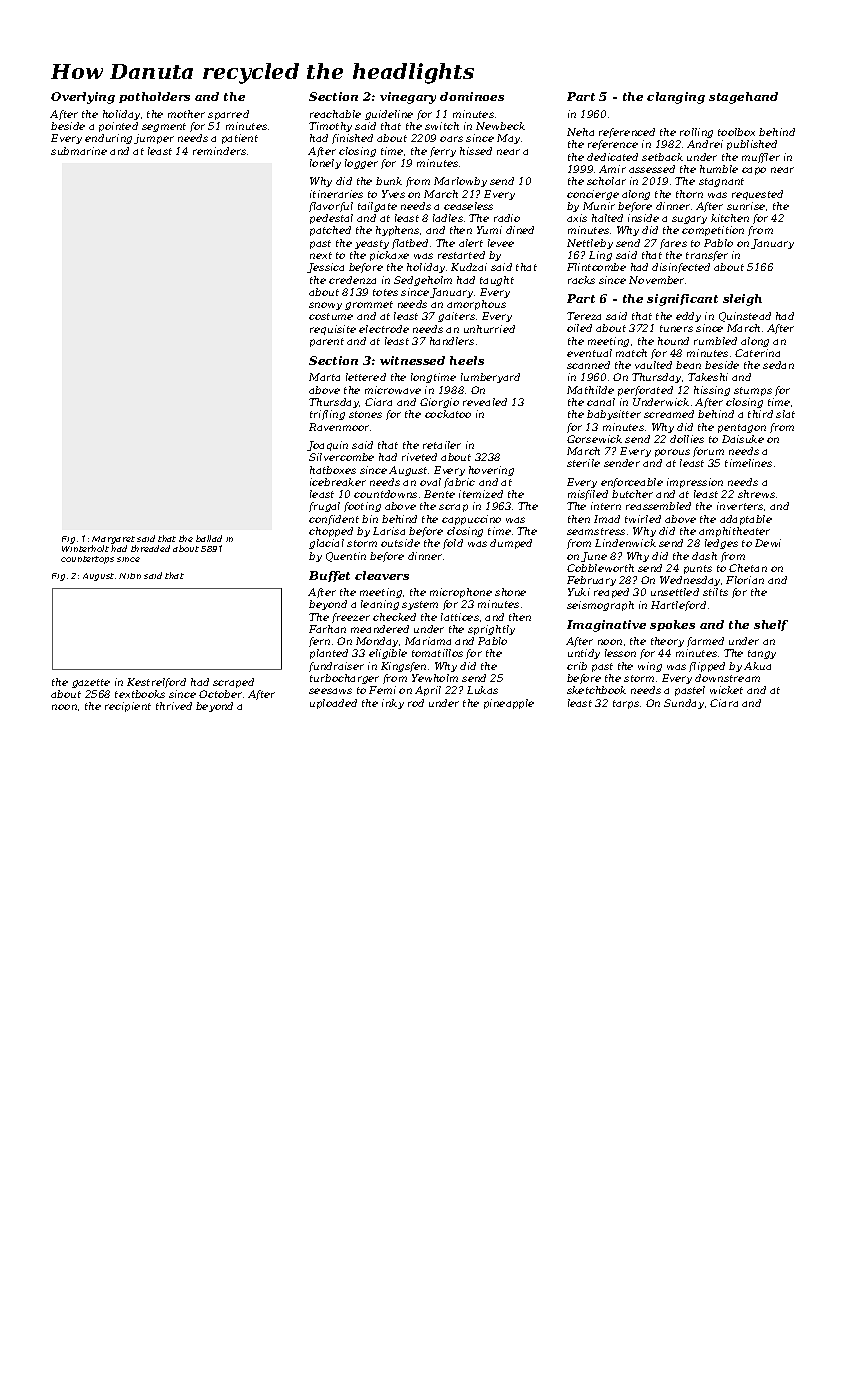 The width and height of the document is (849, 1400). I want to click on dominoes, so click(472, 96).
